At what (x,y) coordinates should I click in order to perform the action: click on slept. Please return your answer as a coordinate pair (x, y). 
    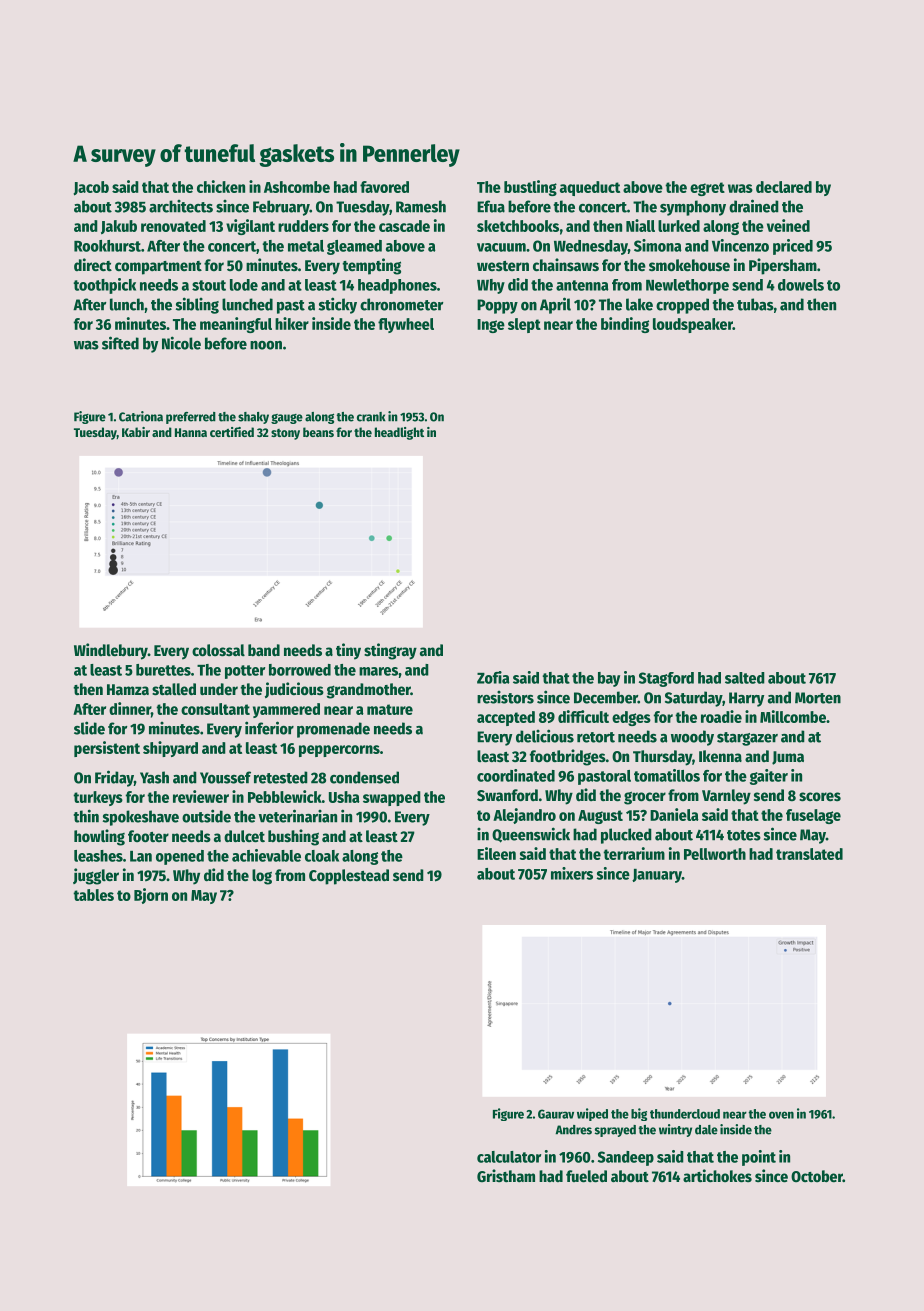
    Looking at the image, I should click on (524, 325).
